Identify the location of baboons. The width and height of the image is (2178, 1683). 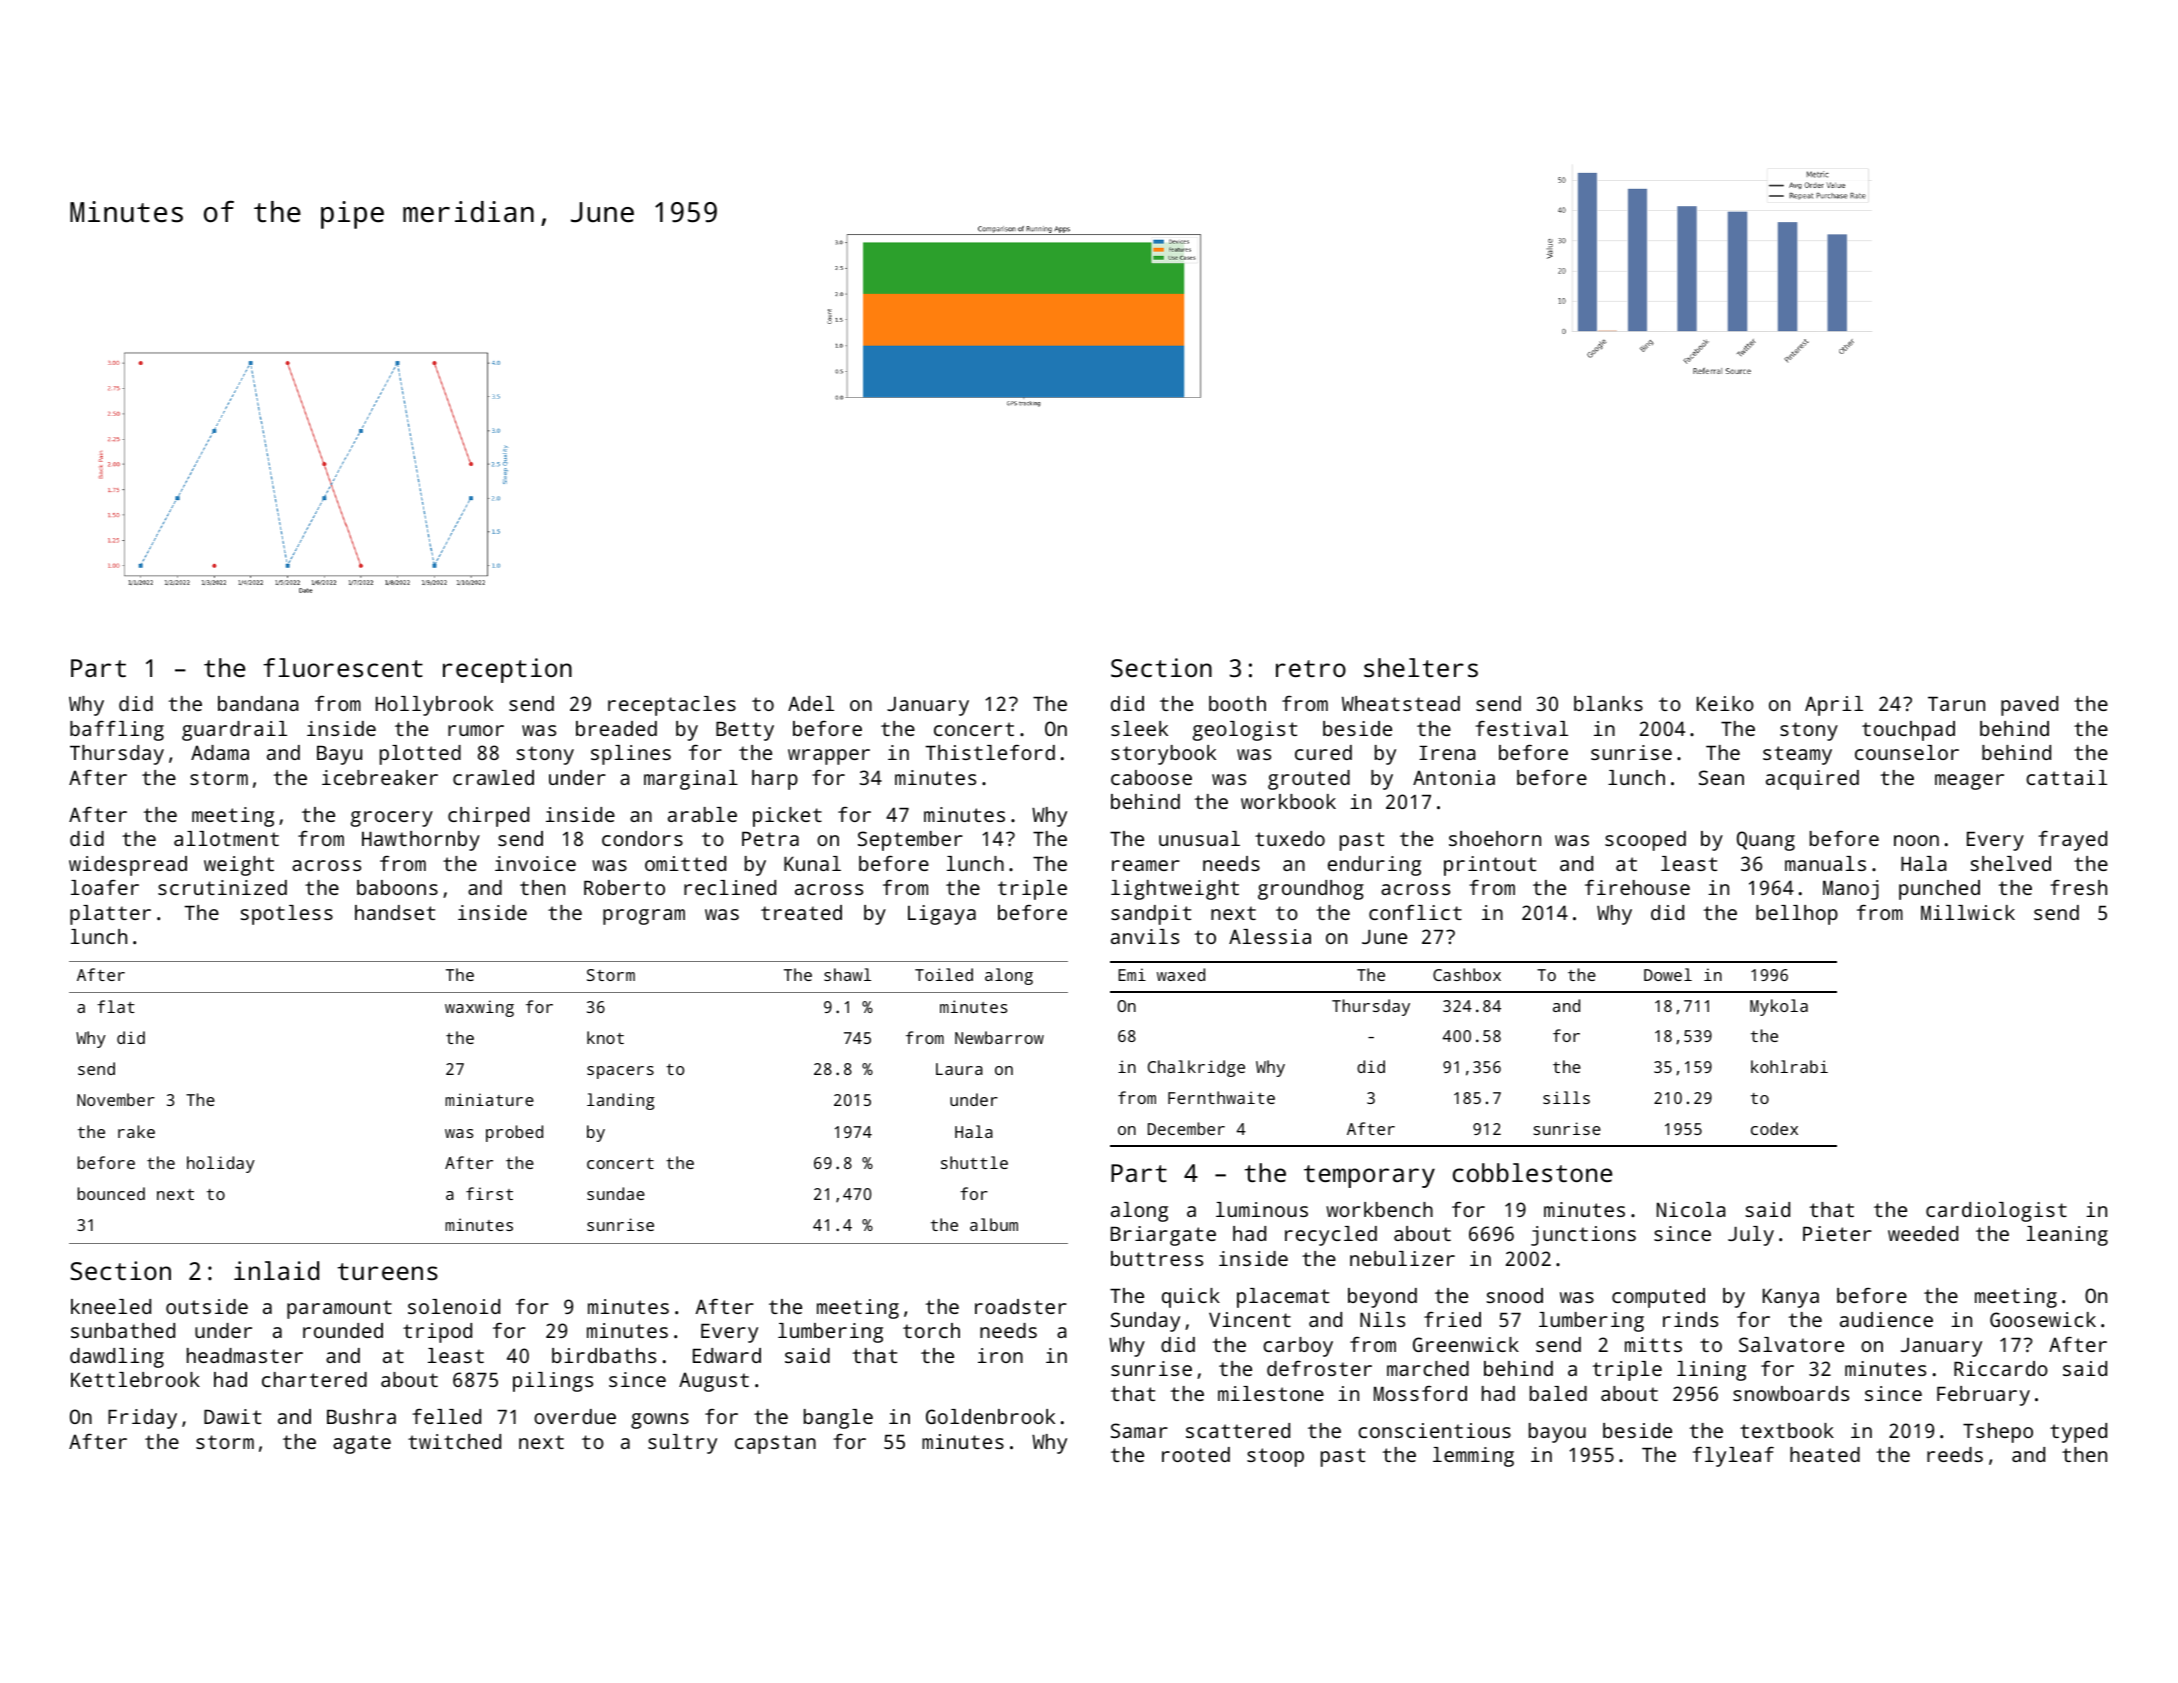
(397, 887).
